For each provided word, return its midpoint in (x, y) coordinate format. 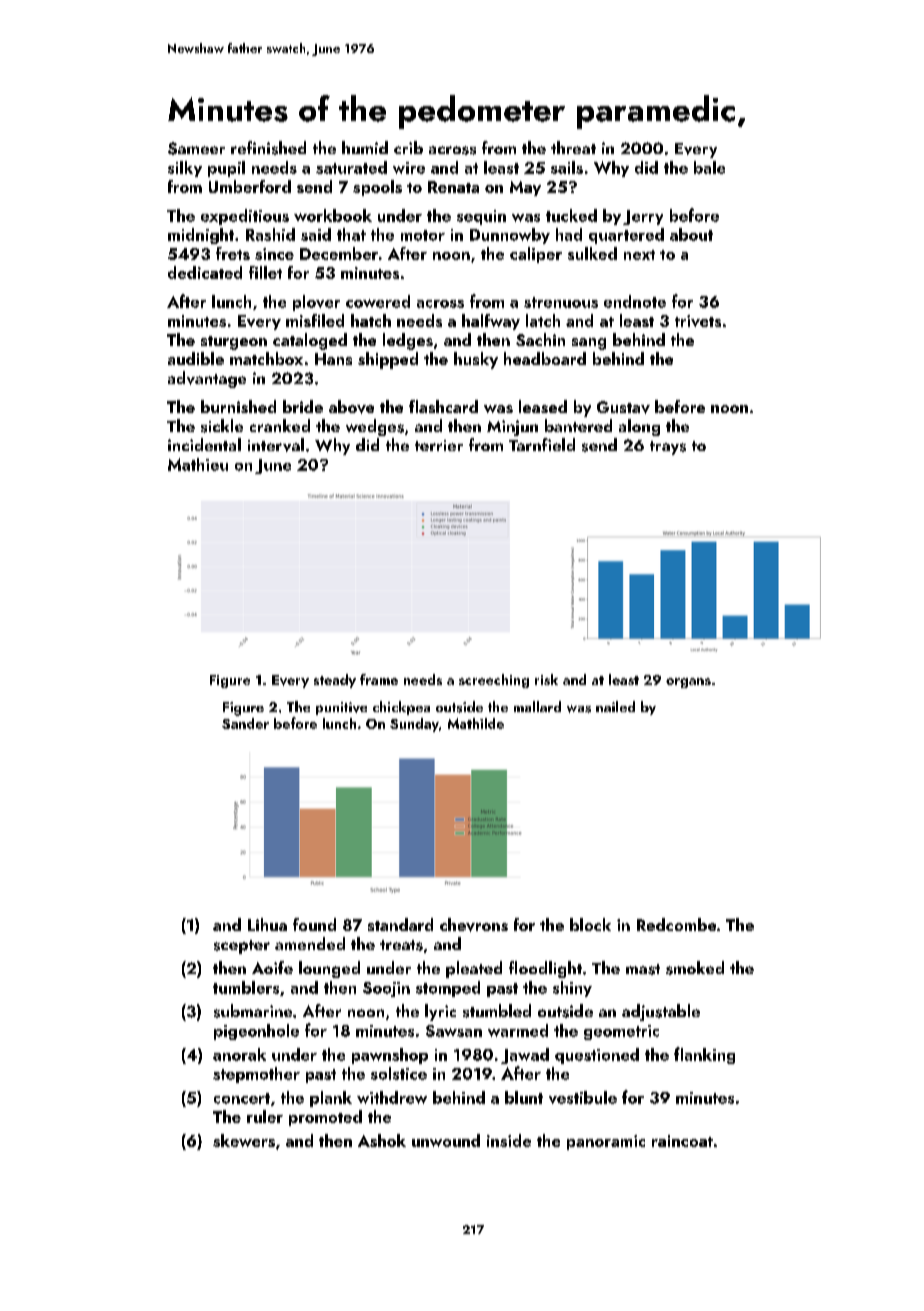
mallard (537, 706)
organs (688, 683)
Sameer (196, 148)
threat (573, 147)
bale (709, 167)
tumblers (246, 987)
